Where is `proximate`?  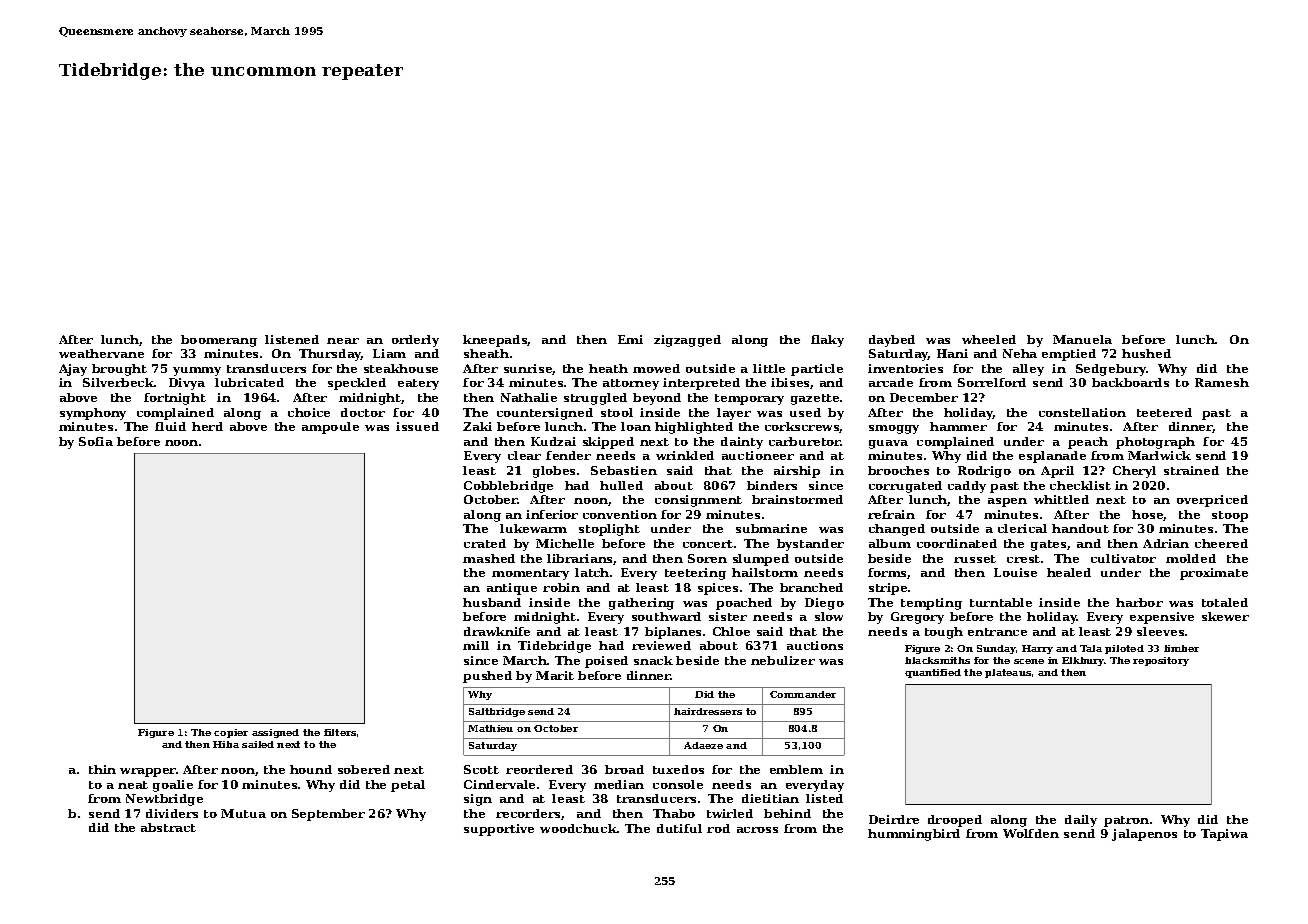
proximate is located at coordinates (1214, 574).
